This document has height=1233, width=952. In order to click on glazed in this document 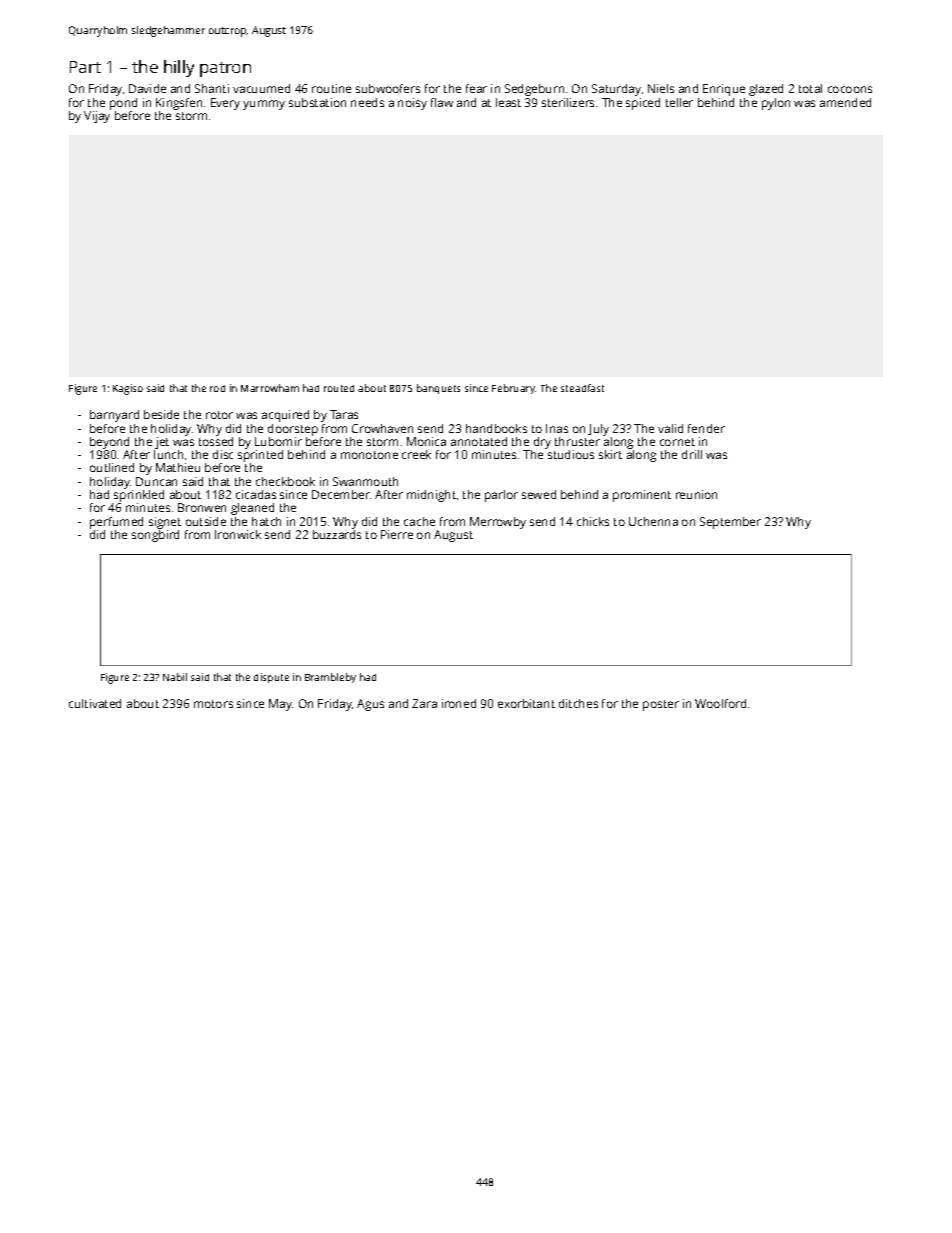, I will do `click(766, 90)`.
